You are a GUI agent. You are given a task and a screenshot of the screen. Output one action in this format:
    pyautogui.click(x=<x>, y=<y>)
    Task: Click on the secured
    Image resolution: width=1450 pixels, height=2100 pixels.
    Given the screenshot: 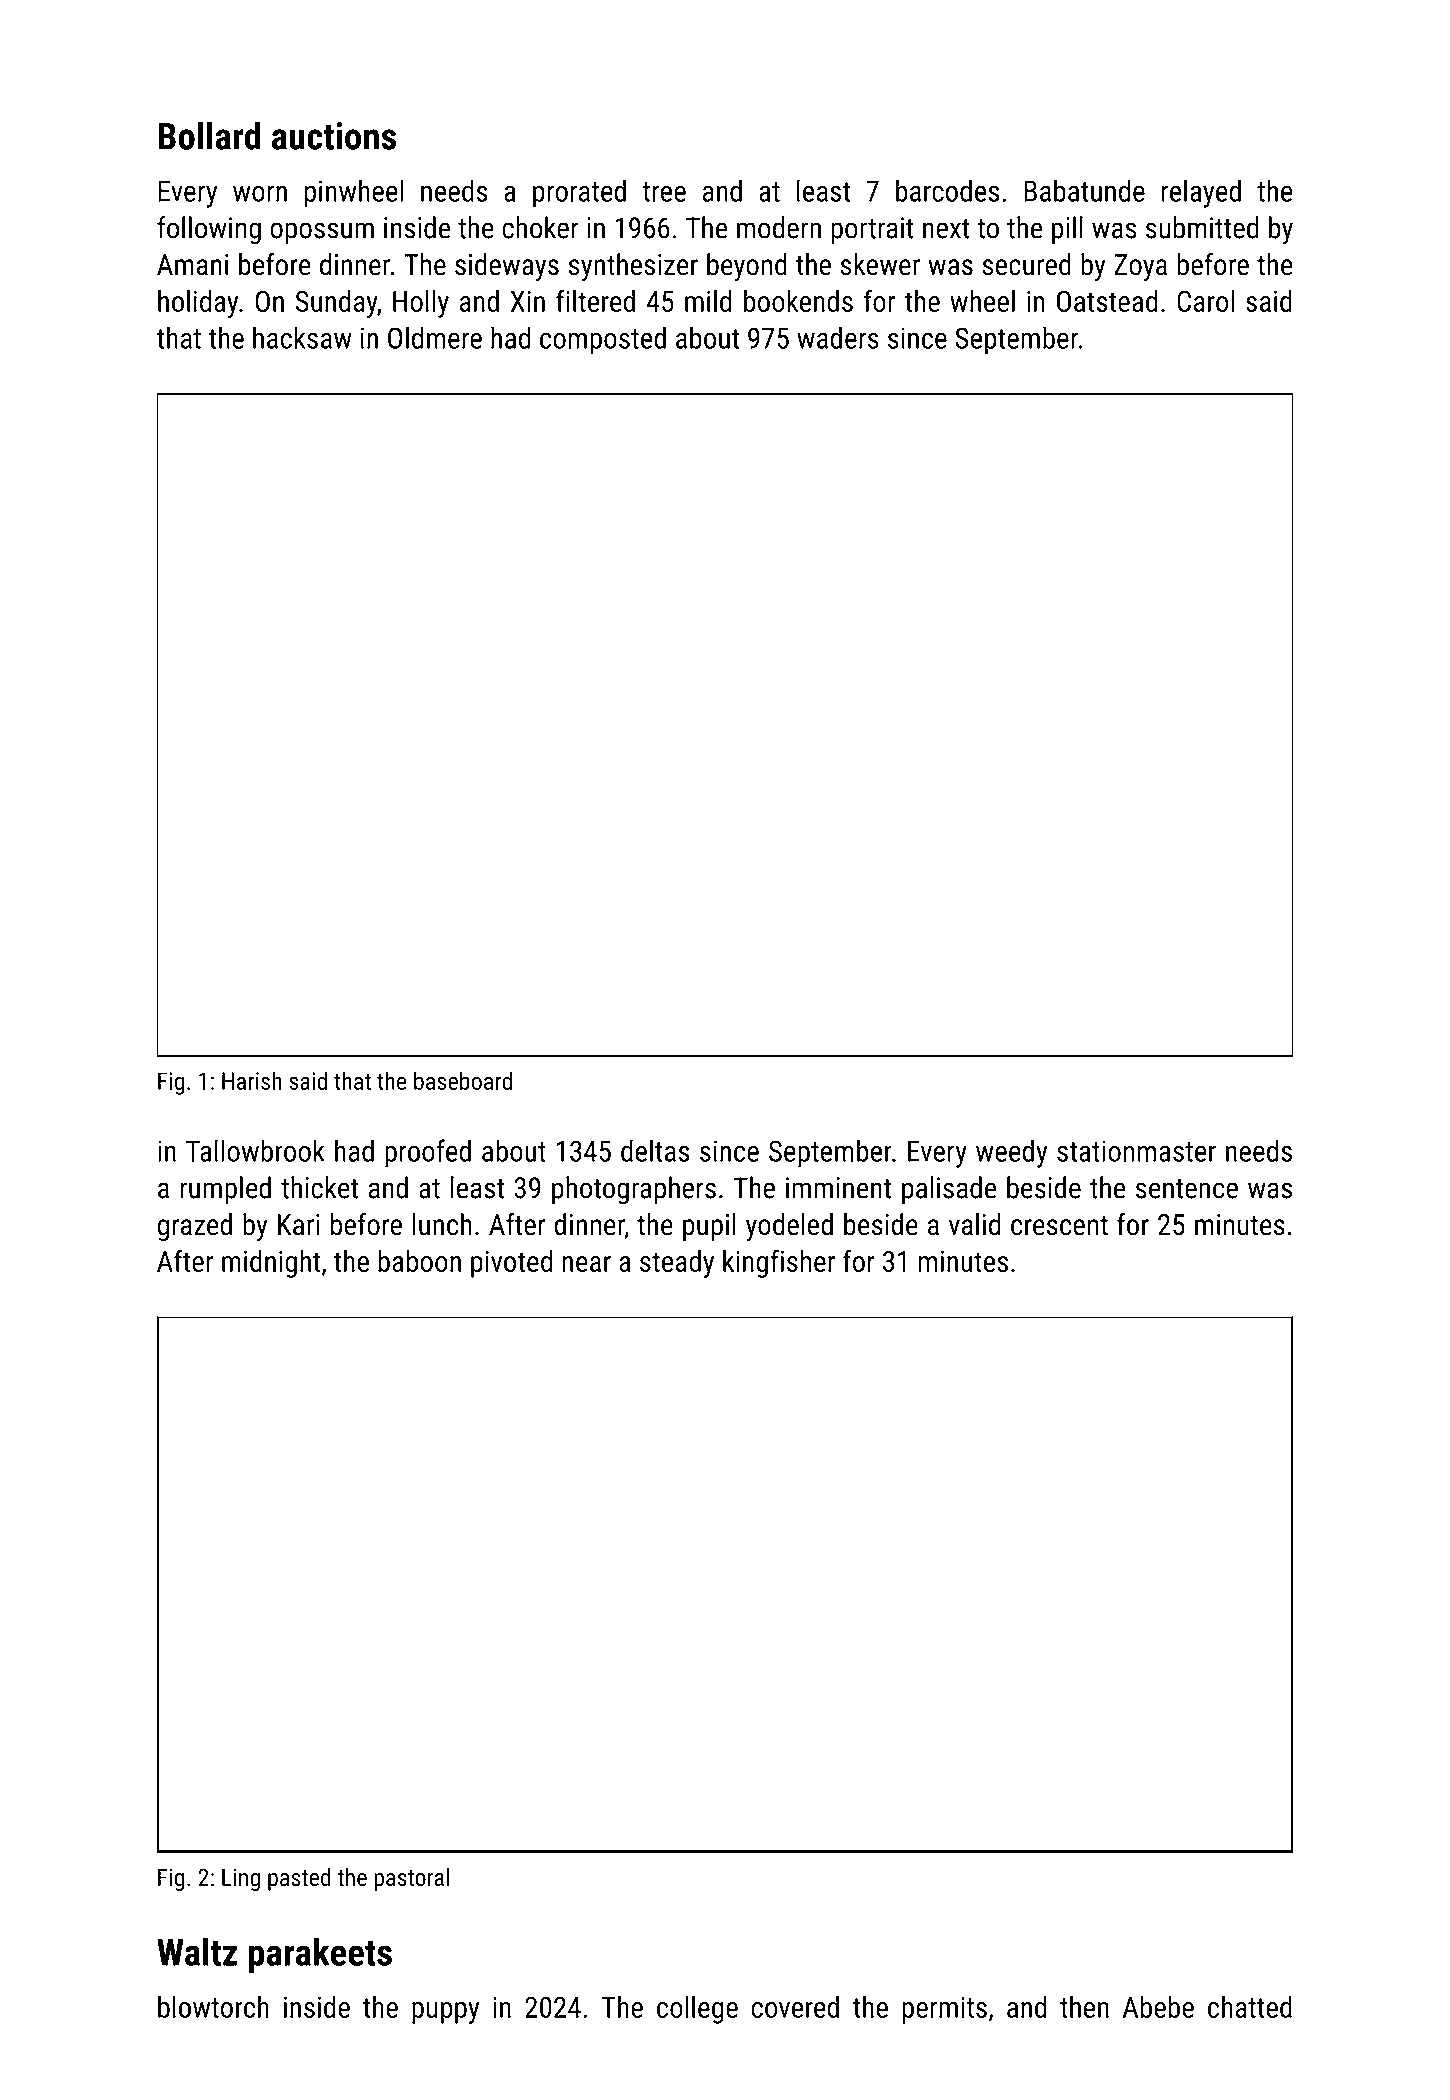 What is the action you would take?
    pyautogui.click(x=1027, y=264)
